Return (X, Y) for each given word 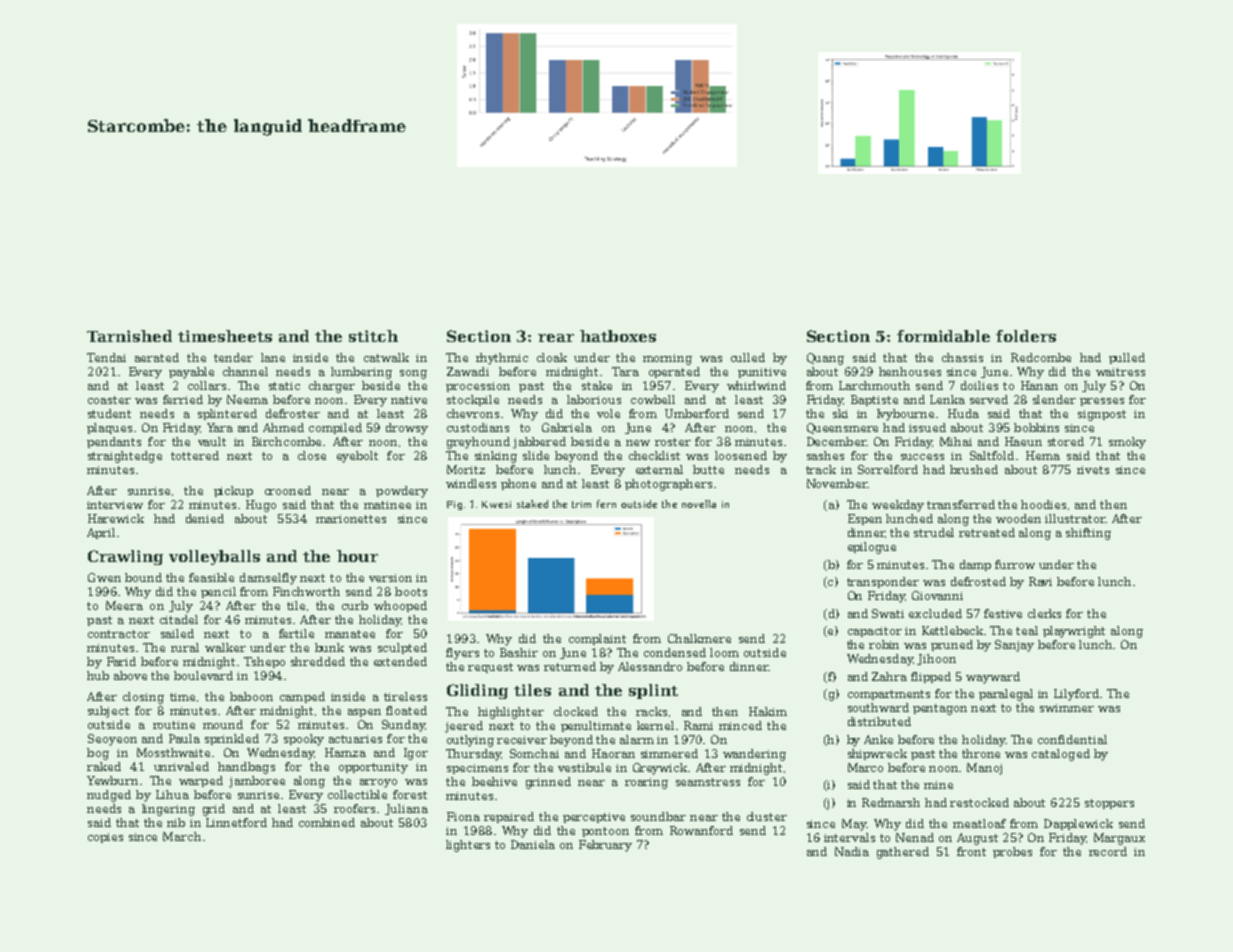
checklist (654, 455)
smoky (1127, 443)
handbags (246, 768)
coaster (109, 400)
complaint (597, 639)
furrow (1015, 564)
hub (98, 675)
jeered (464, 727)
